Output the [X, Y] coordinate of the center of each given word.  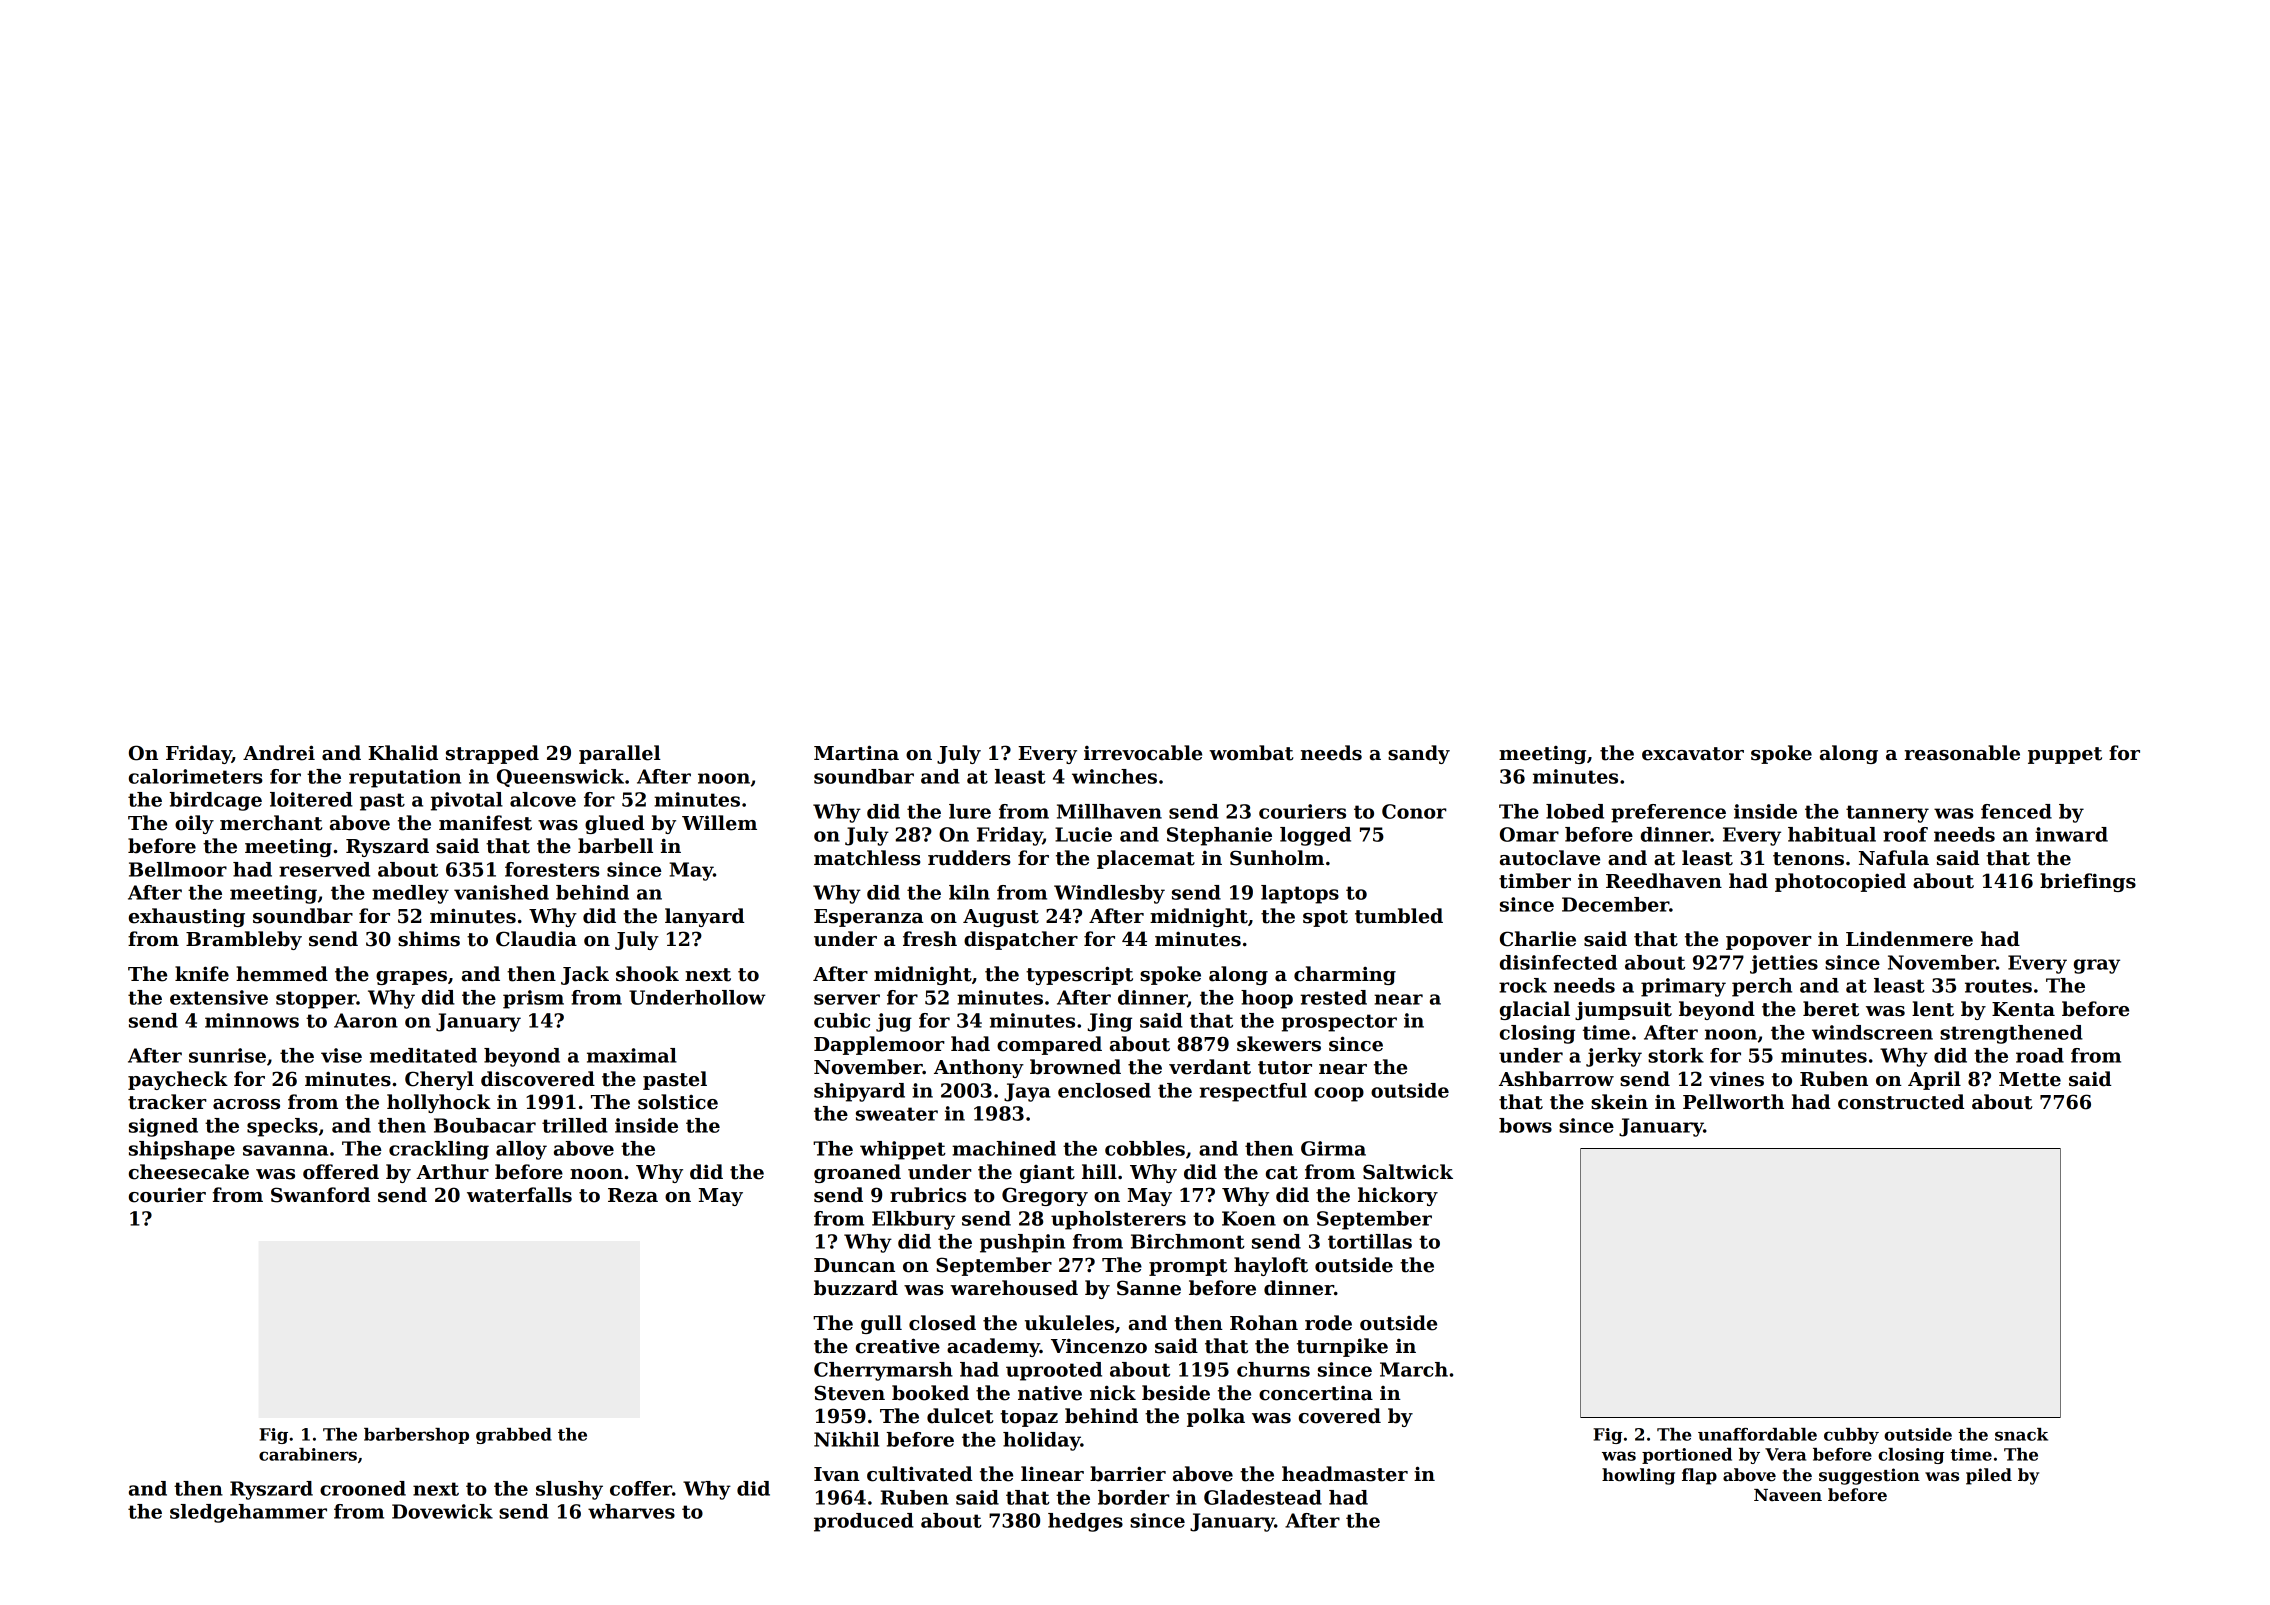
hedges [1085, 1522]
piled [1989, 1476]
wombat [1251, 753]
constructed [1901, 1102]
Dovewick [442, 1511]
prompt [1188, 1267]
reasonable [1962, 753]
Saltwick [1408, 1172]
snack [2021, 1434]
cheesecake [189, 1172]
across [246, 1104]
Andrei [279, 753]
